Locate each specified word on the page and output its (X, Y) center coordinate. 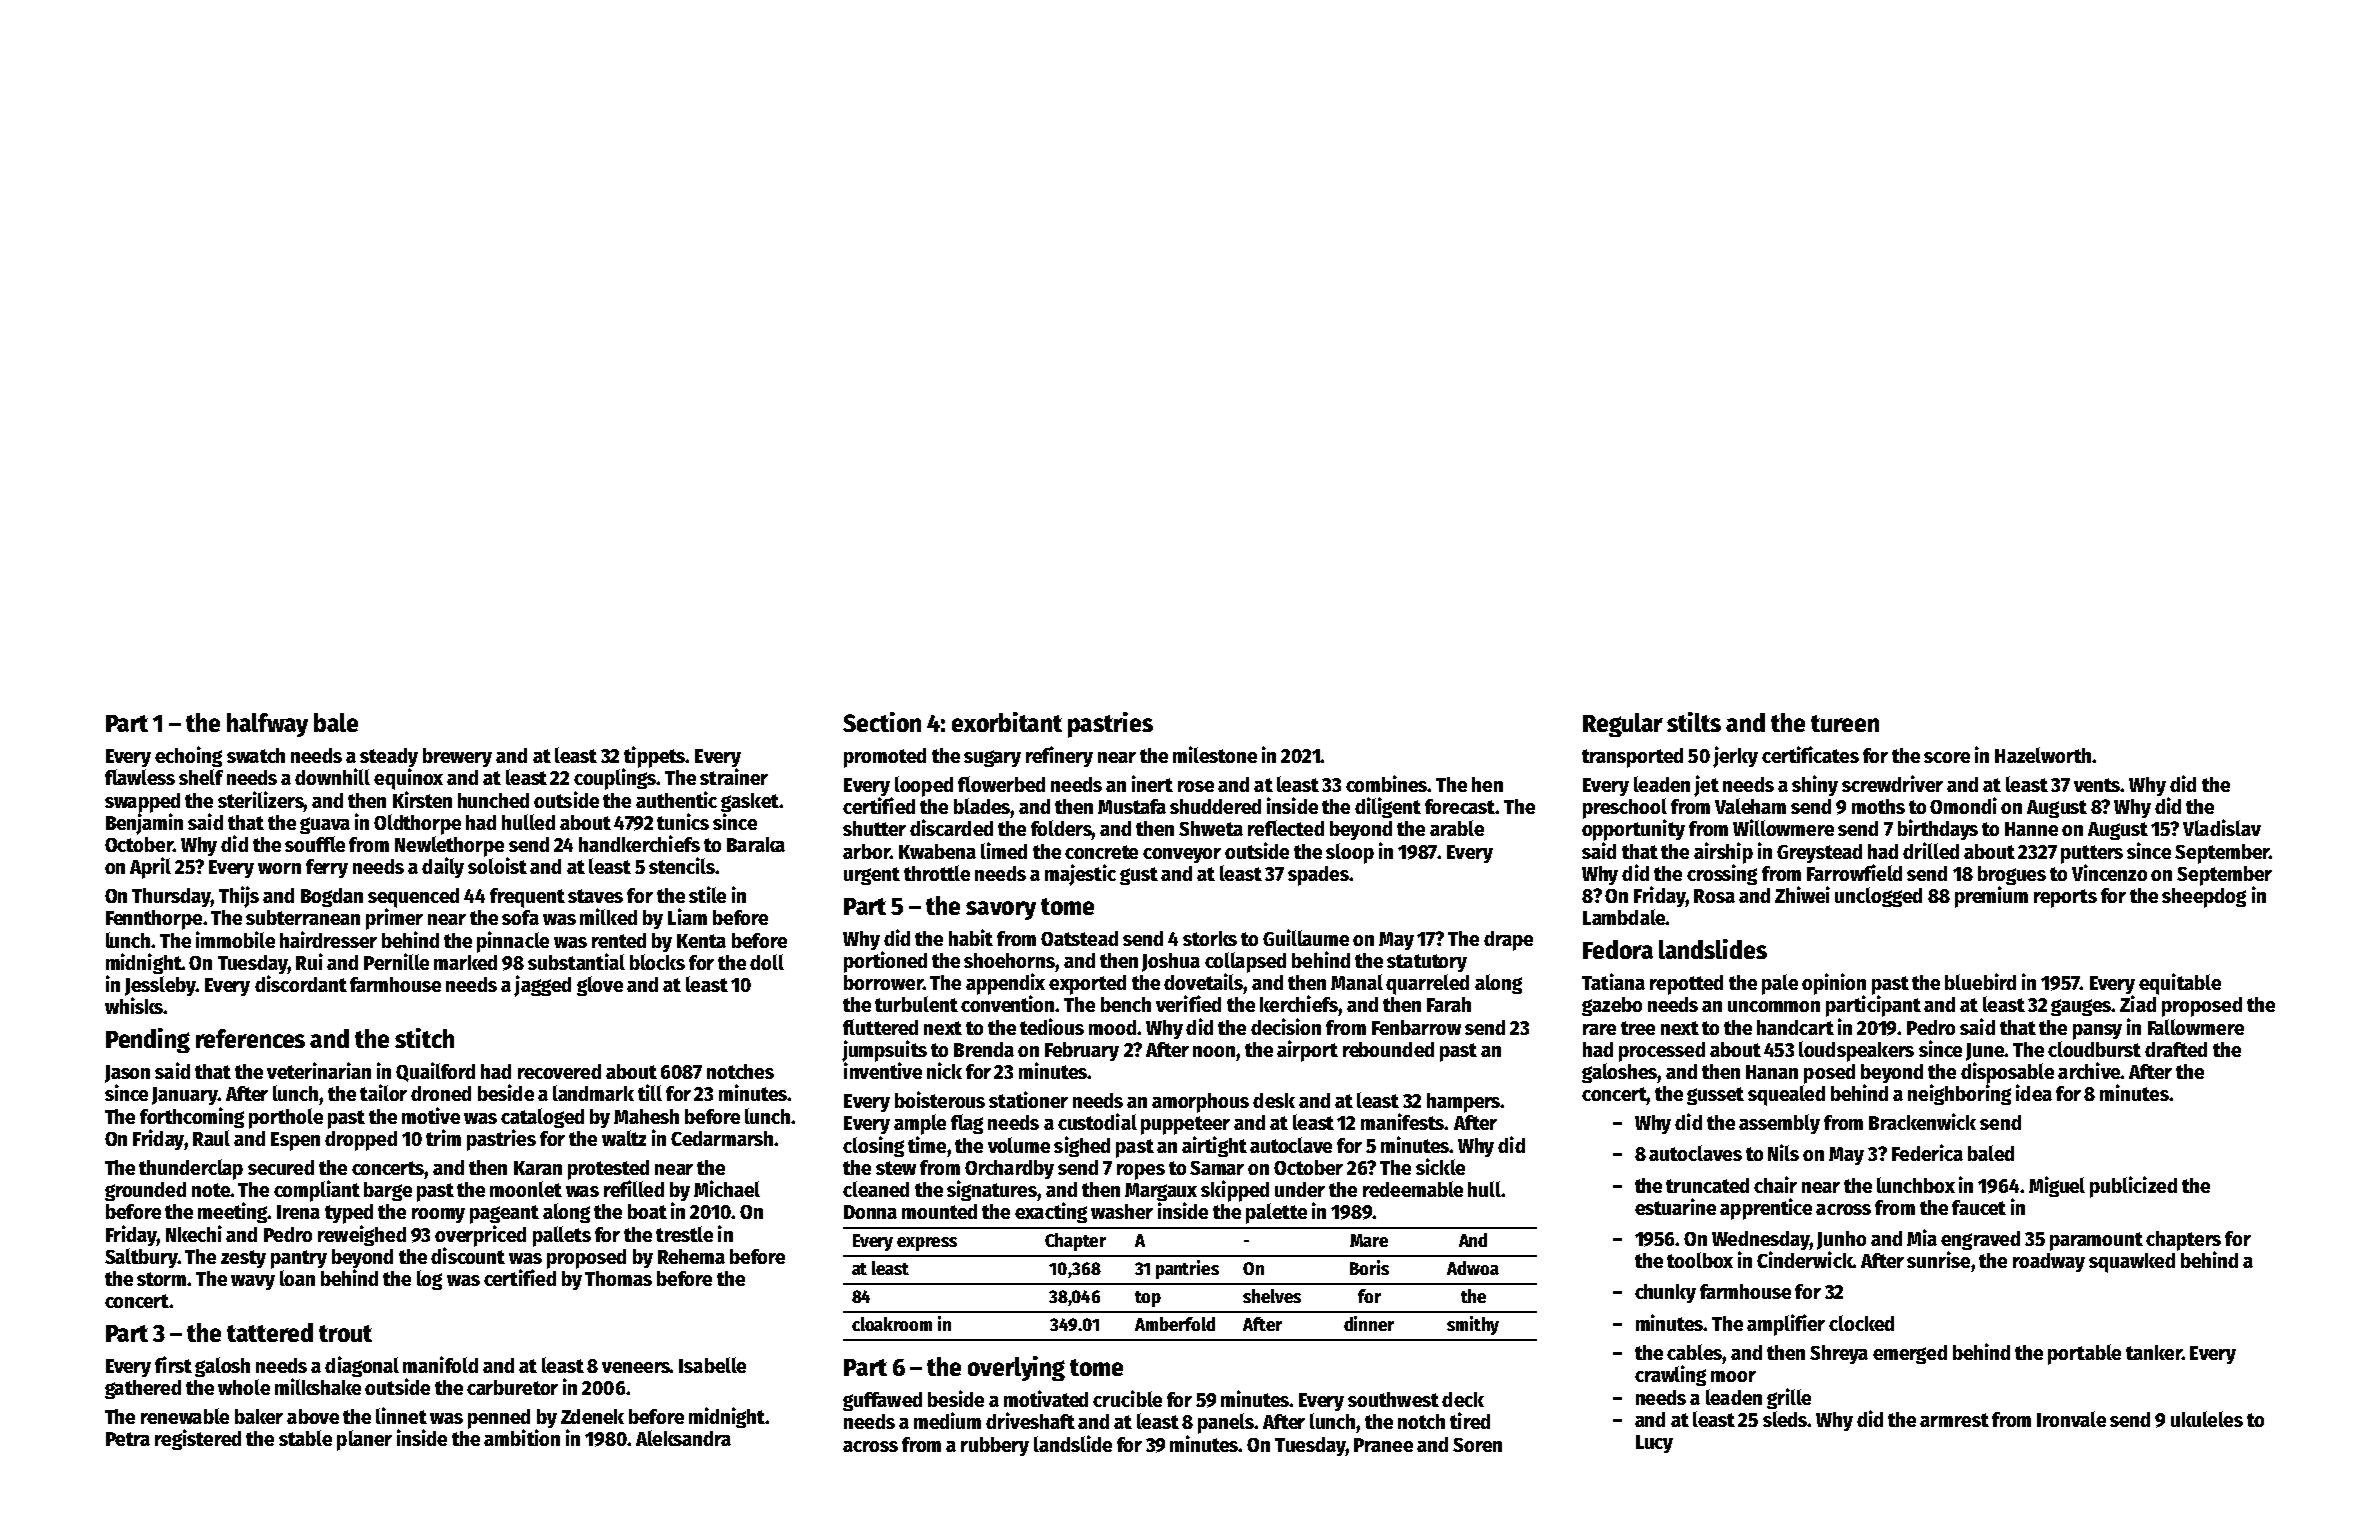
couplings (615, 779)
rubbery (995, 1446)
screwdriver (1892, 783)
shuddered (1215, 806)
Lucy (1654, 1444)
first (173, 1364)
